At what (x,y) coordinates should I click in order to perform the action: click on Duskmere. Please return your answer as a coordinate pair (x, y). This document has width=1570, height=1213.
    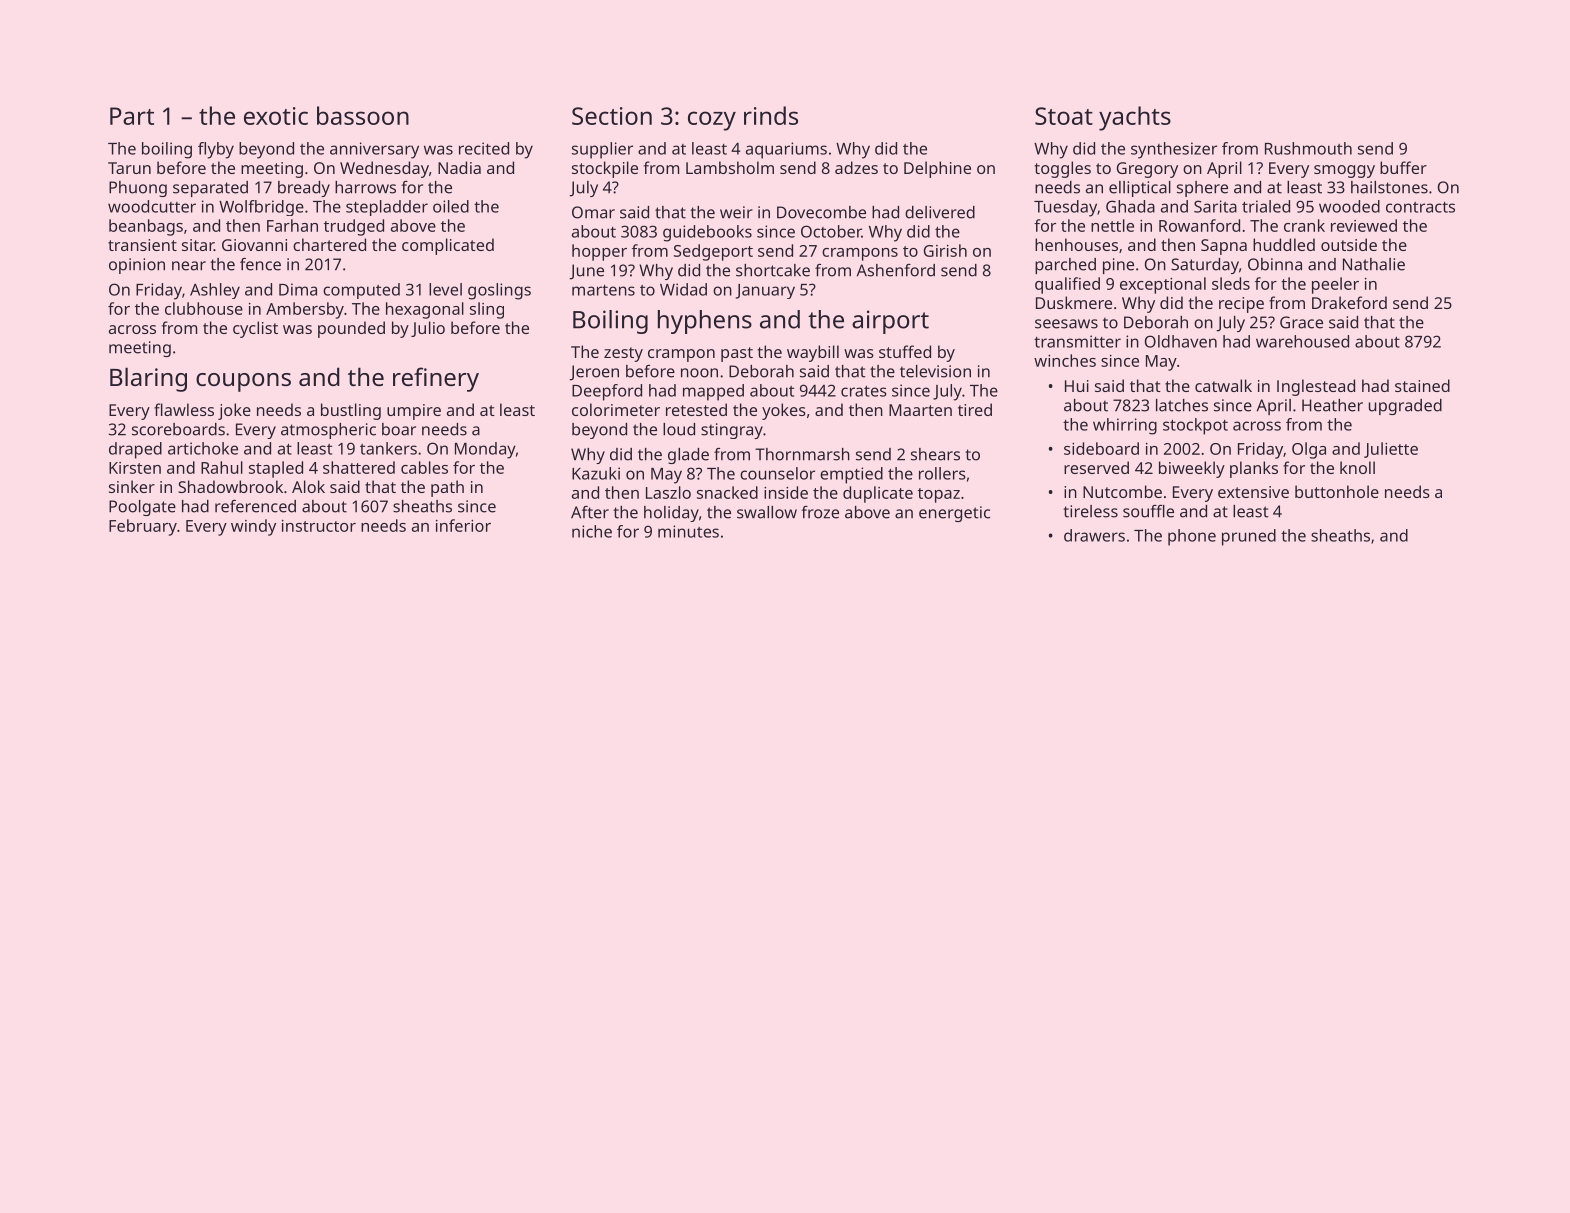
    Looking at the image, I should click on (1074, 302).
